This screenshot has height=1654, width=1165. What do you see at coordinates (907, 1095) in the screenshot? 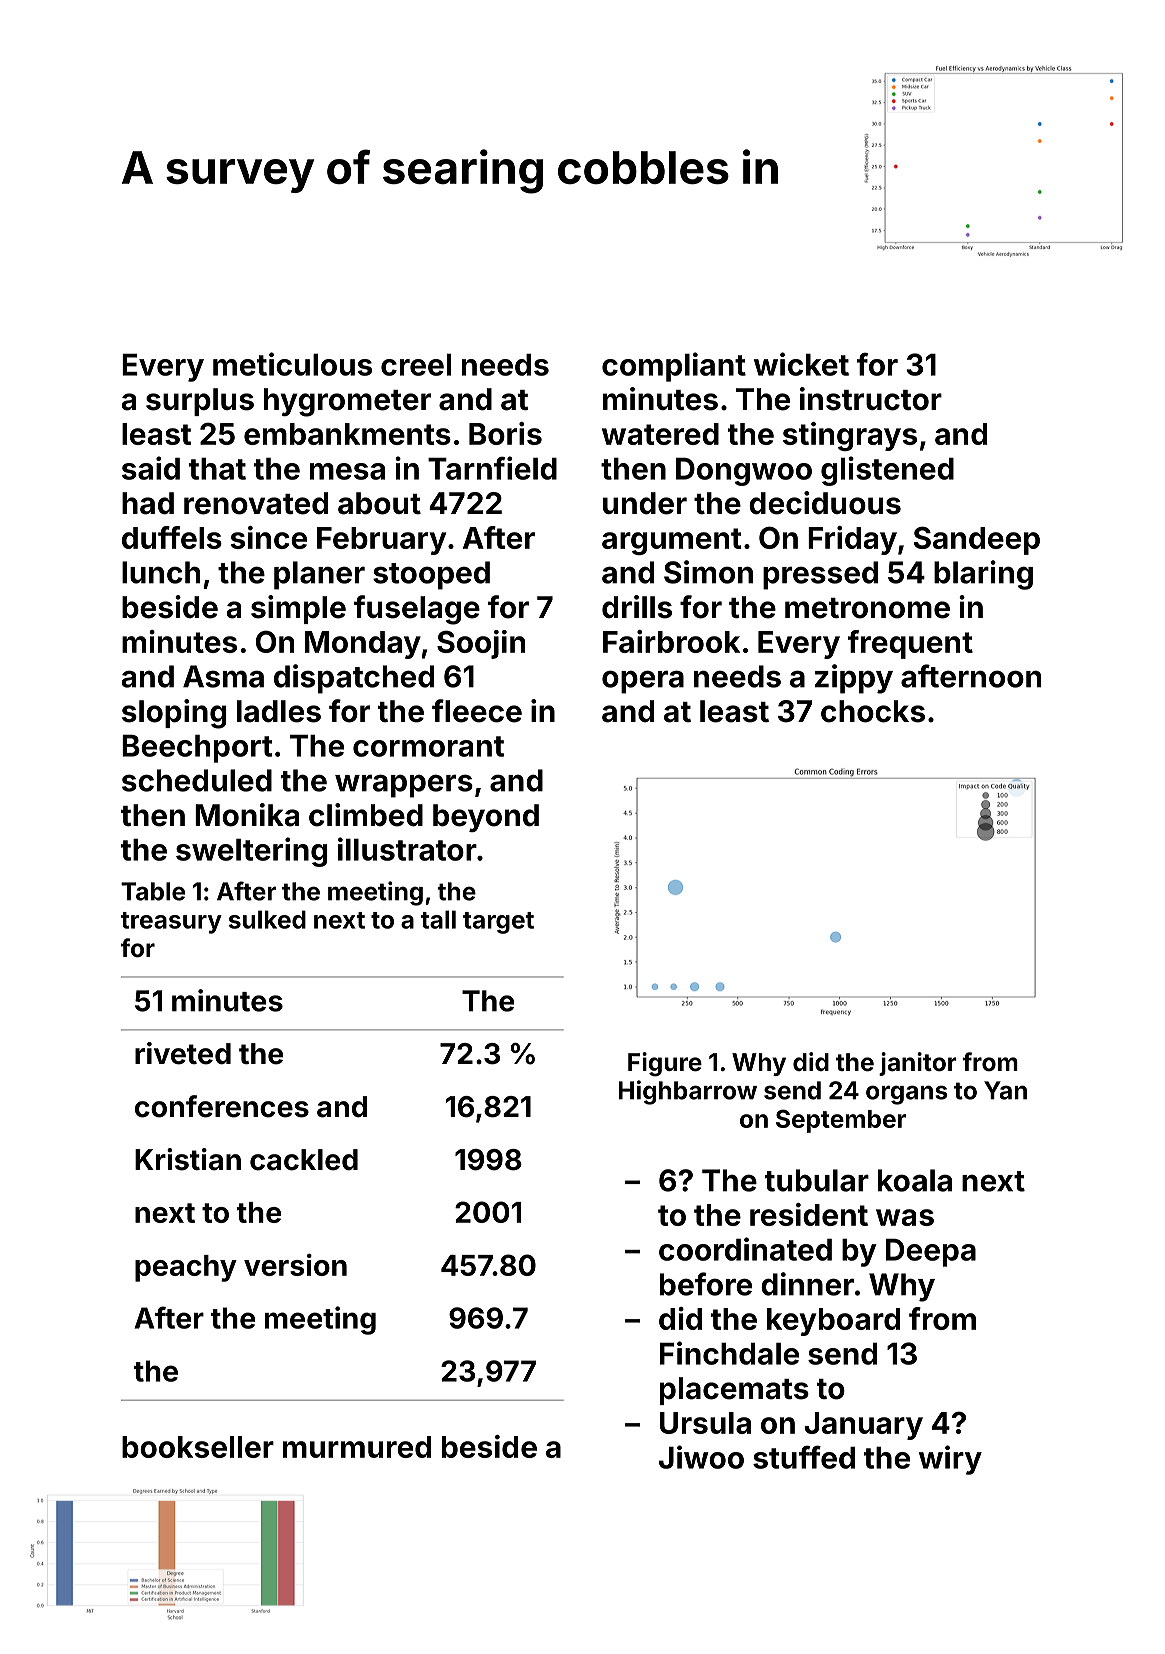
I see `organs` at bounding box center [907, 1095].
